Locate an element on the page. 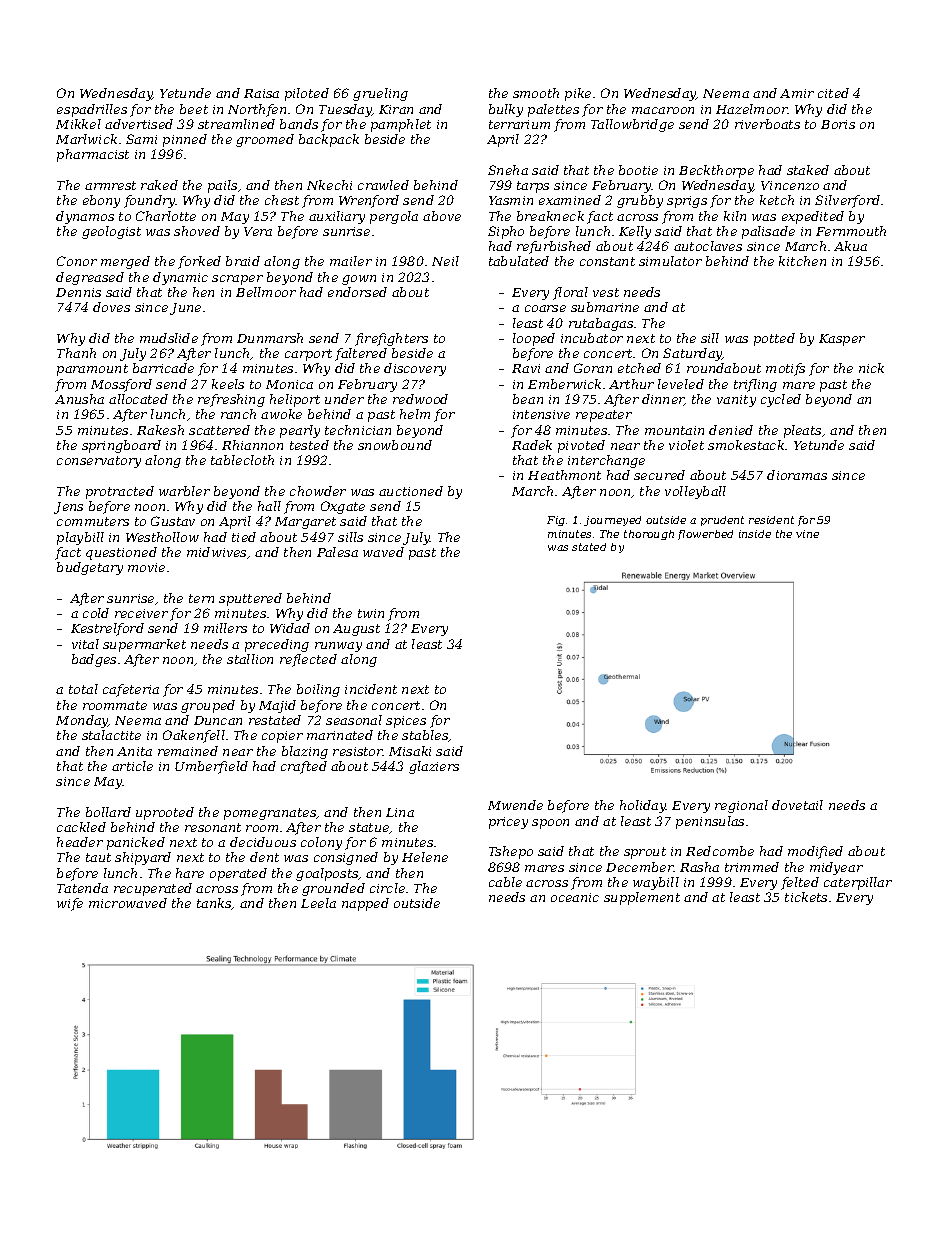 Image resolution: width=952 pixels, height=1233 pixels. Radek is located at coordinates (532, 445).
